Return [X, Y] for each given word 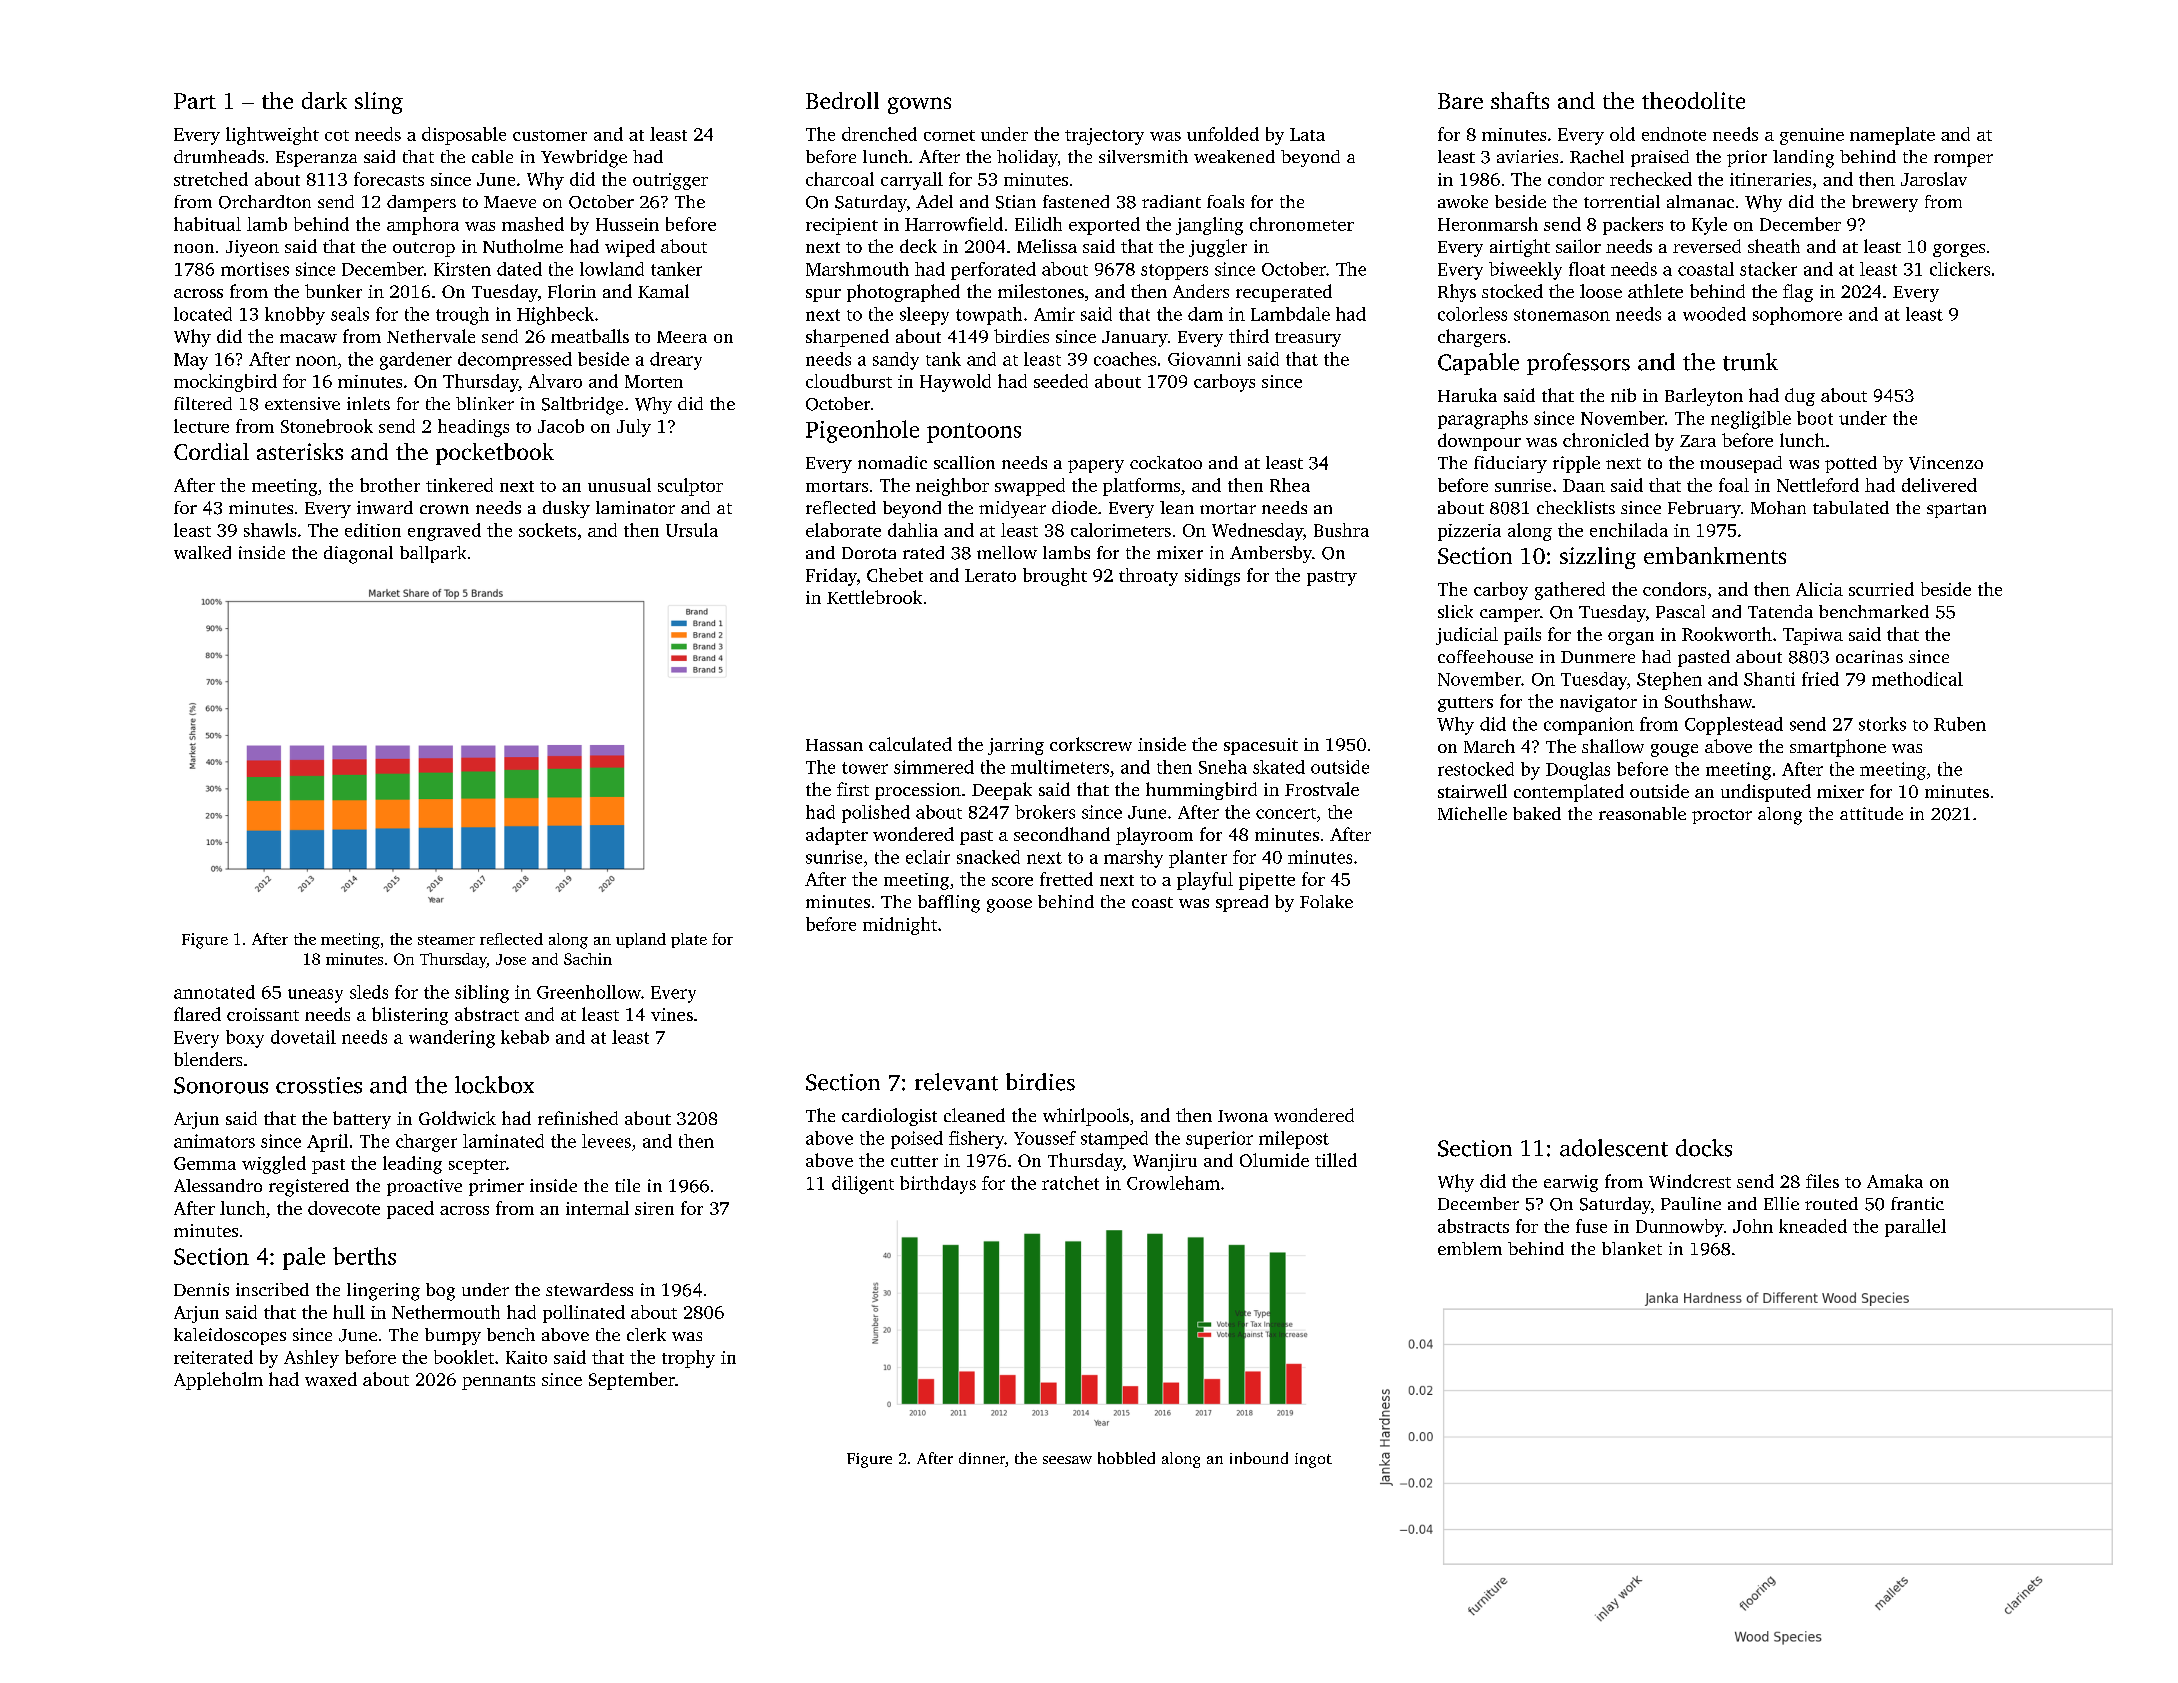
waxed [331, 1379]
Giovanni [1204, 359]
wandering [452, 1039]
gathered [1570, 591]
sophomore [1797, 316]
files [1822, 1181]
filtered [203, 403]
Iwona [1243, 1116]
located [203, 314]
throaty [1148, 577]
